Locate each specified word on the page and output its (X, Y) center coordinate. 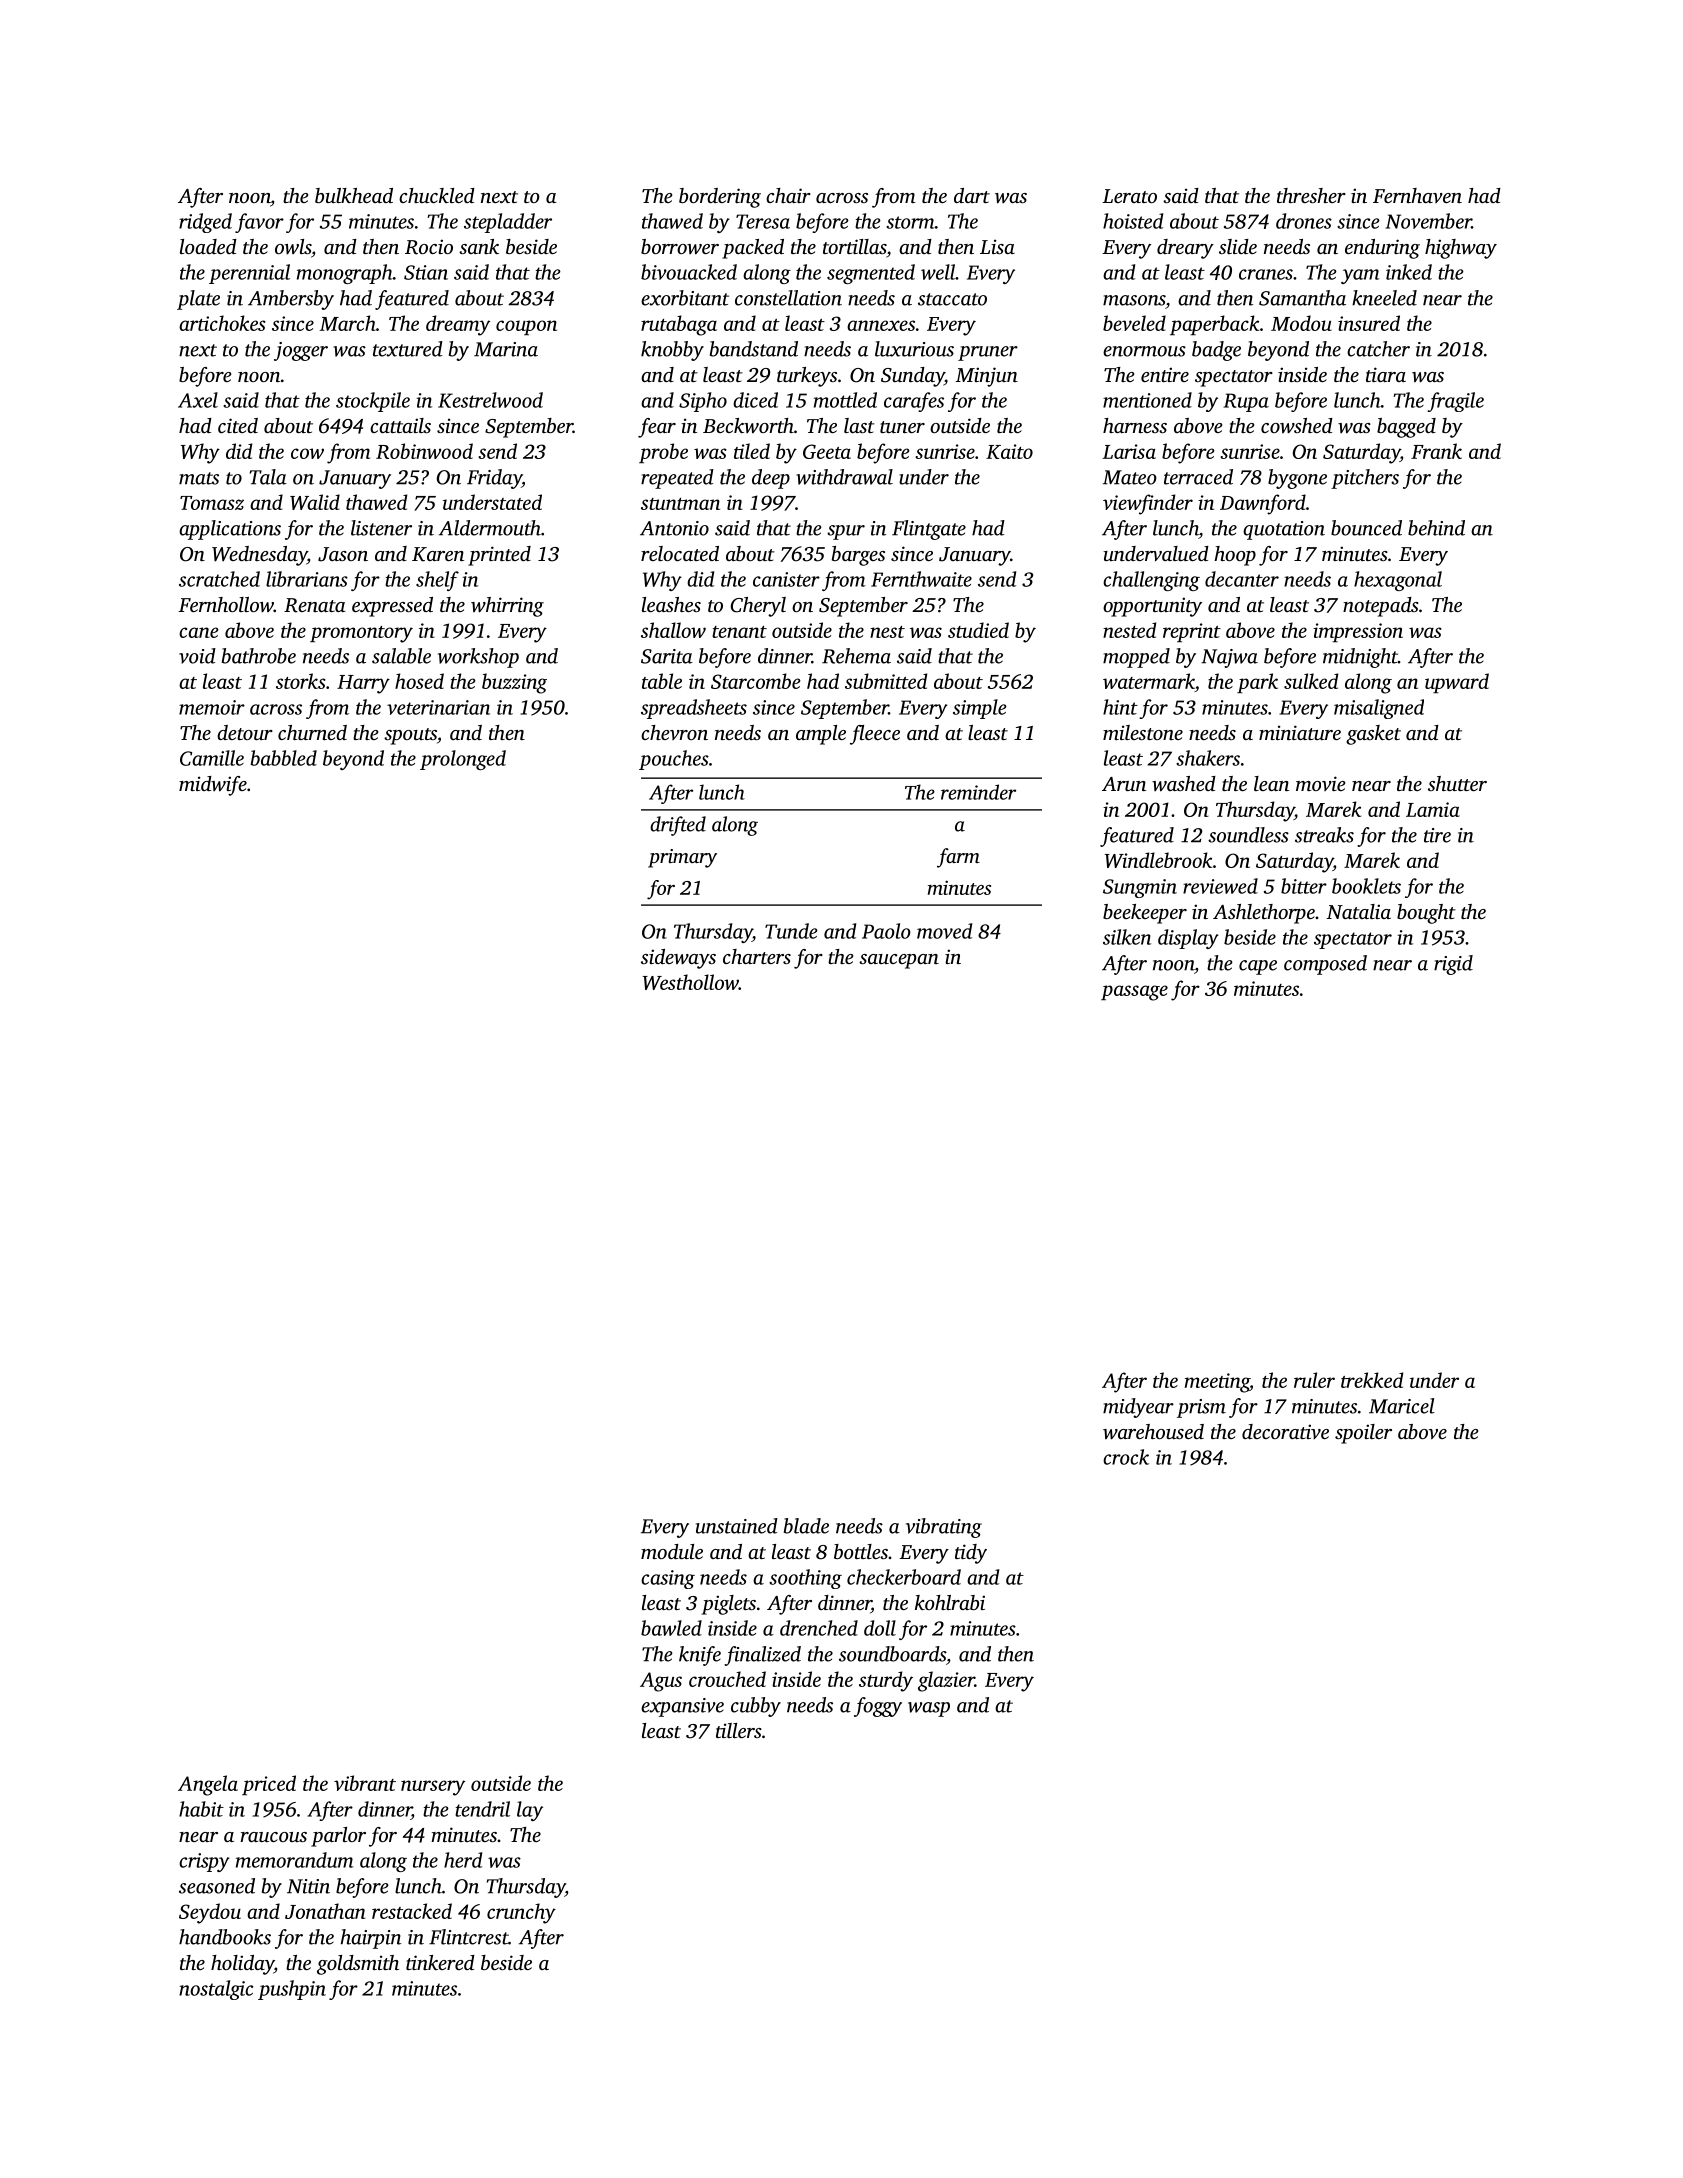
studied (978, 630)
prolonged (463, 760)
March (348, 323)
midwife (213, 786)
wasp (929, 1709)
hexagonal (1398, 581)
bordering (720, 198)
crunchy (521, 1913)
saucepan (899, 961)
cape (1258, 967)
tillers (739, 1730)
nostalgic (216, 1990)
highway (1461, 249)
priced (269, 1785)
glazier (946, 1681)
